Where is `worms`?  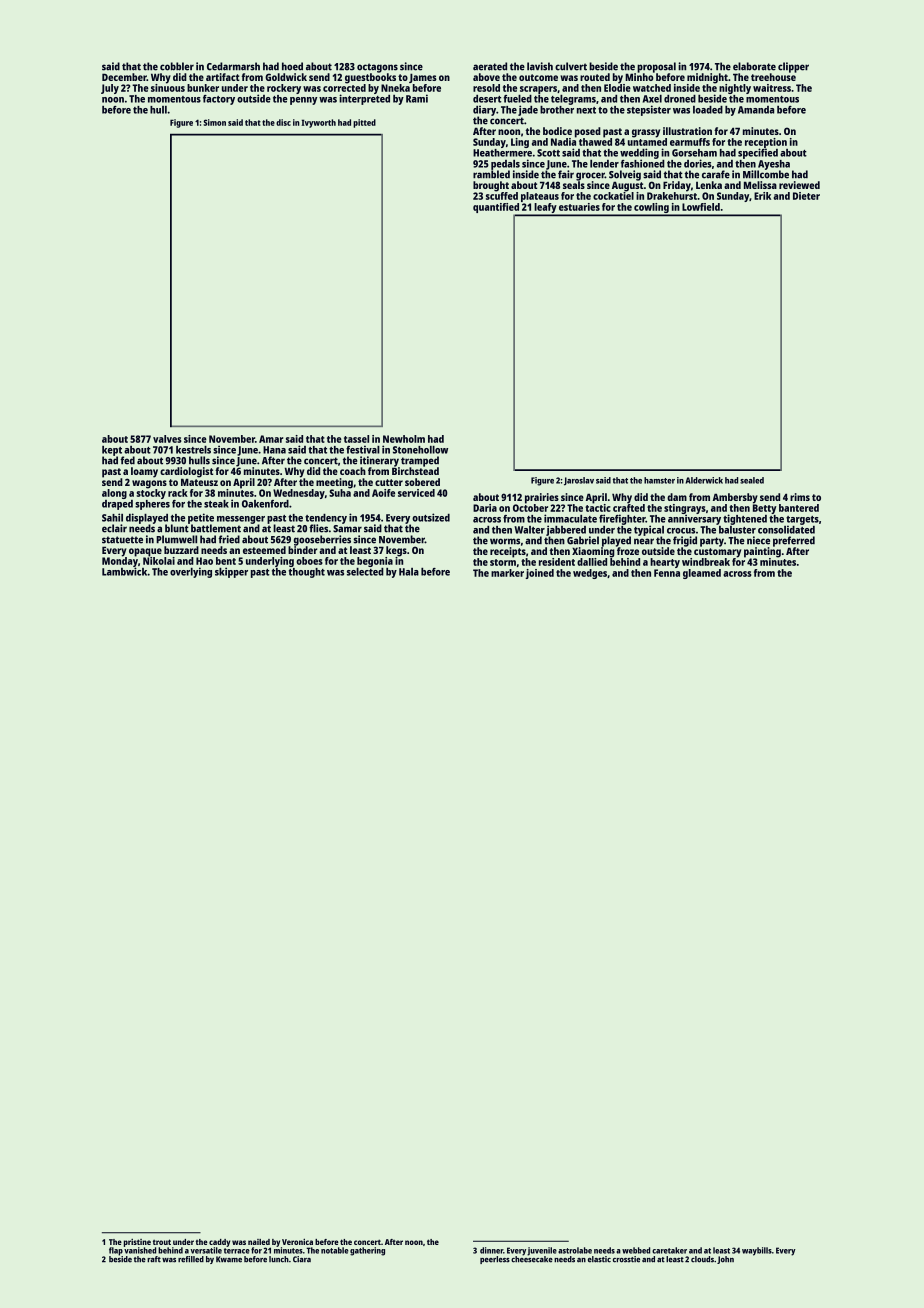 worms is located at coordinates (505, 541).
